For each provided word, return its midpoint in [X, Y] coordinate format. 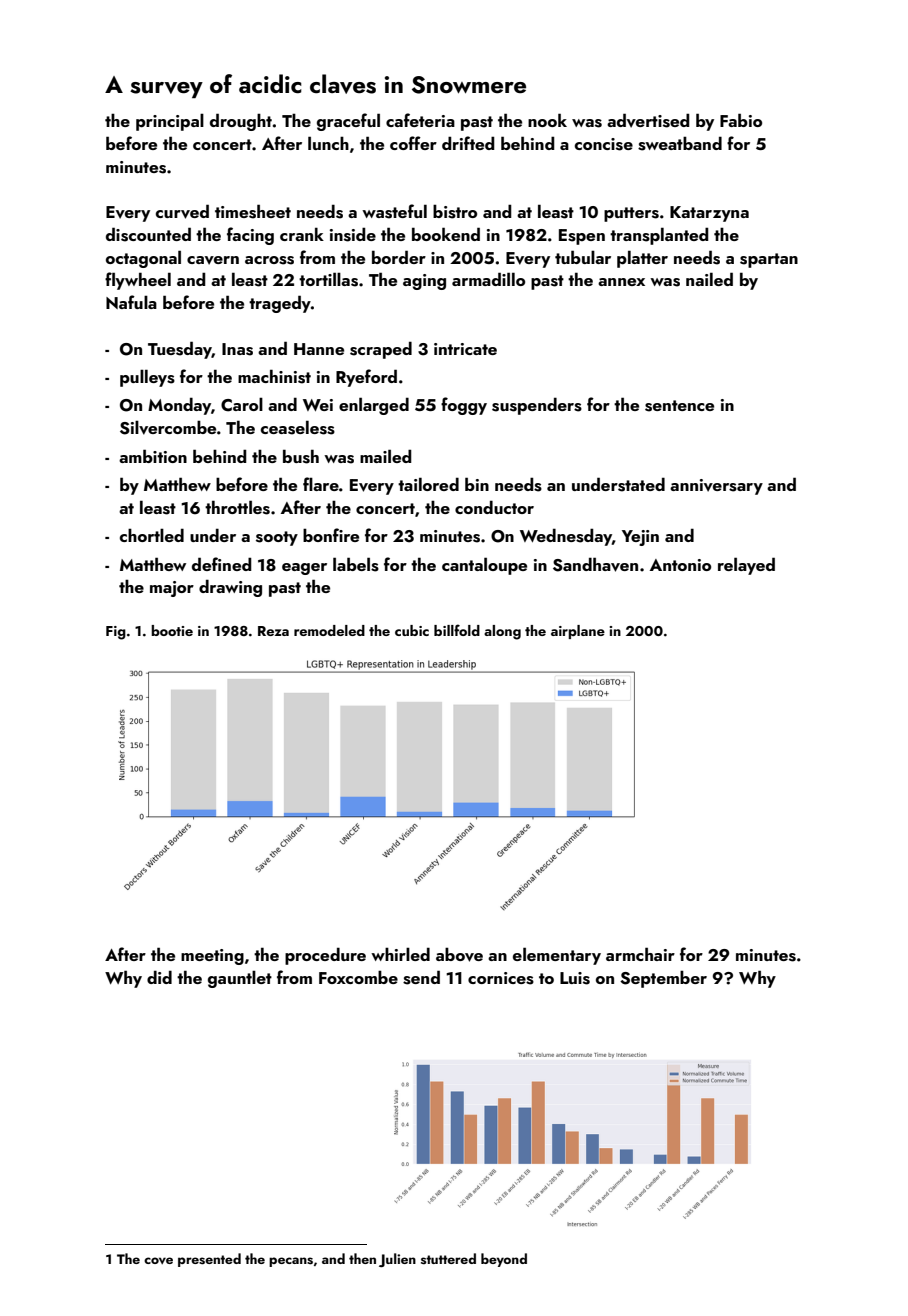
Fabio [741, 120]
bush [301, 456]
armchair [640, 954]
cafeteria [420, 120]
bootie [172, 630]
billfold [457, 630]
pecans [291, 1262]
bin [477, 484]
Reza [273, 631]
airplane [578, 632]
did [159, 977]
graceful [348, 122]
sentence [679, 406]
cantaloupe [484, 566]
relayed [746, 566]
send [421, 977]
